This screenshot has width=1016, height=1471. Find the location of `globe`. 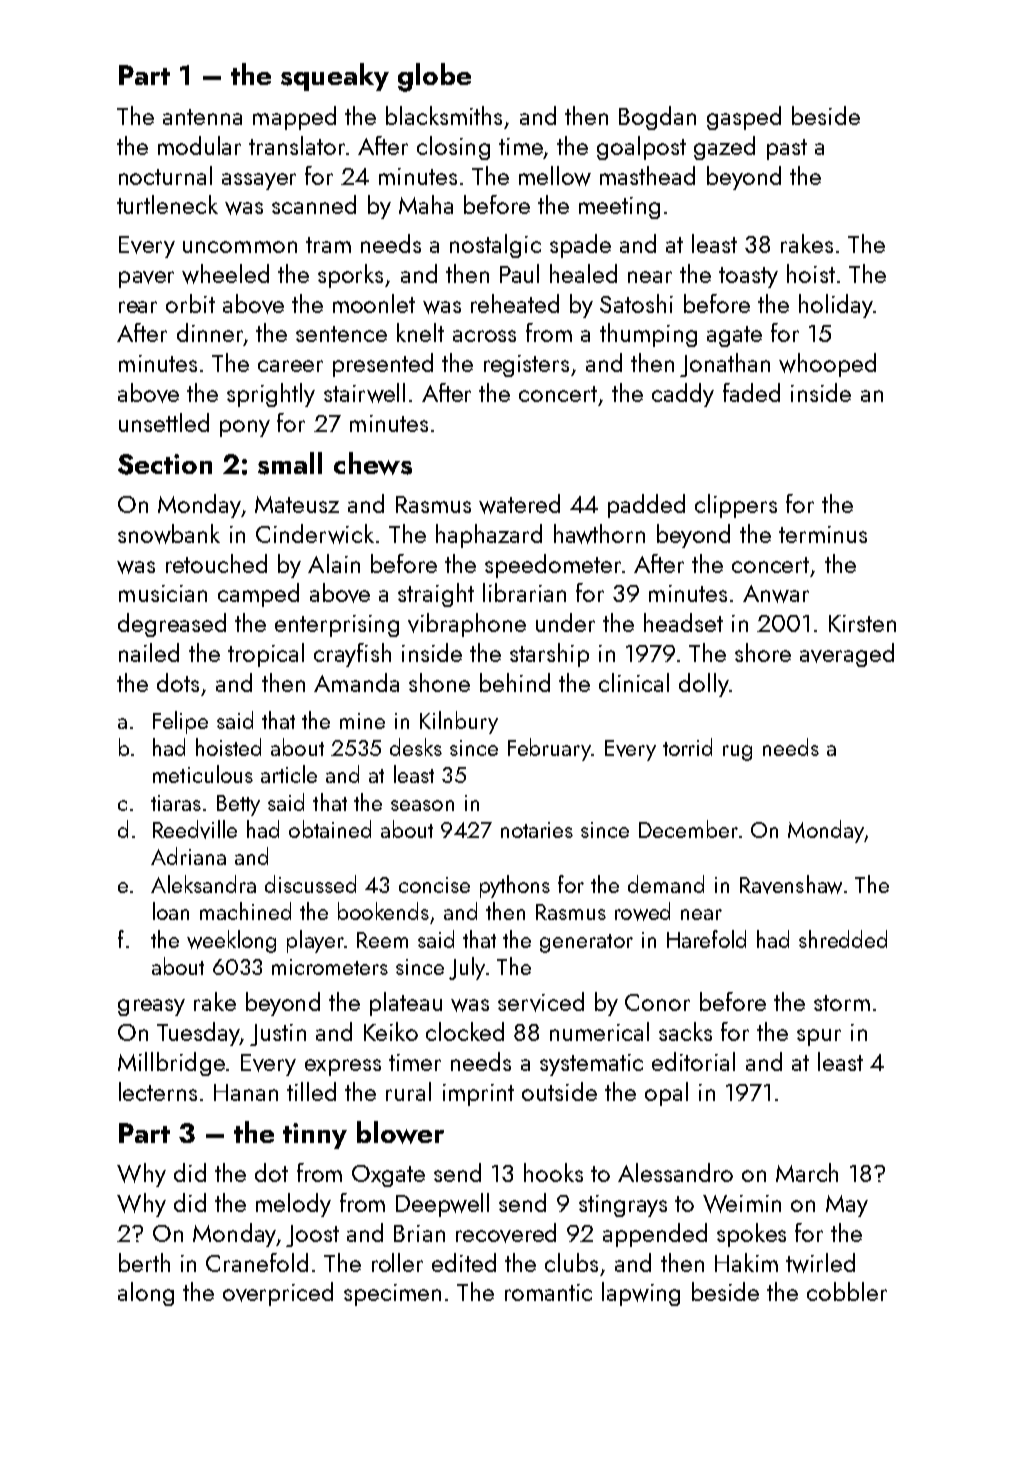

globe is located at coordinates (434, 77).
